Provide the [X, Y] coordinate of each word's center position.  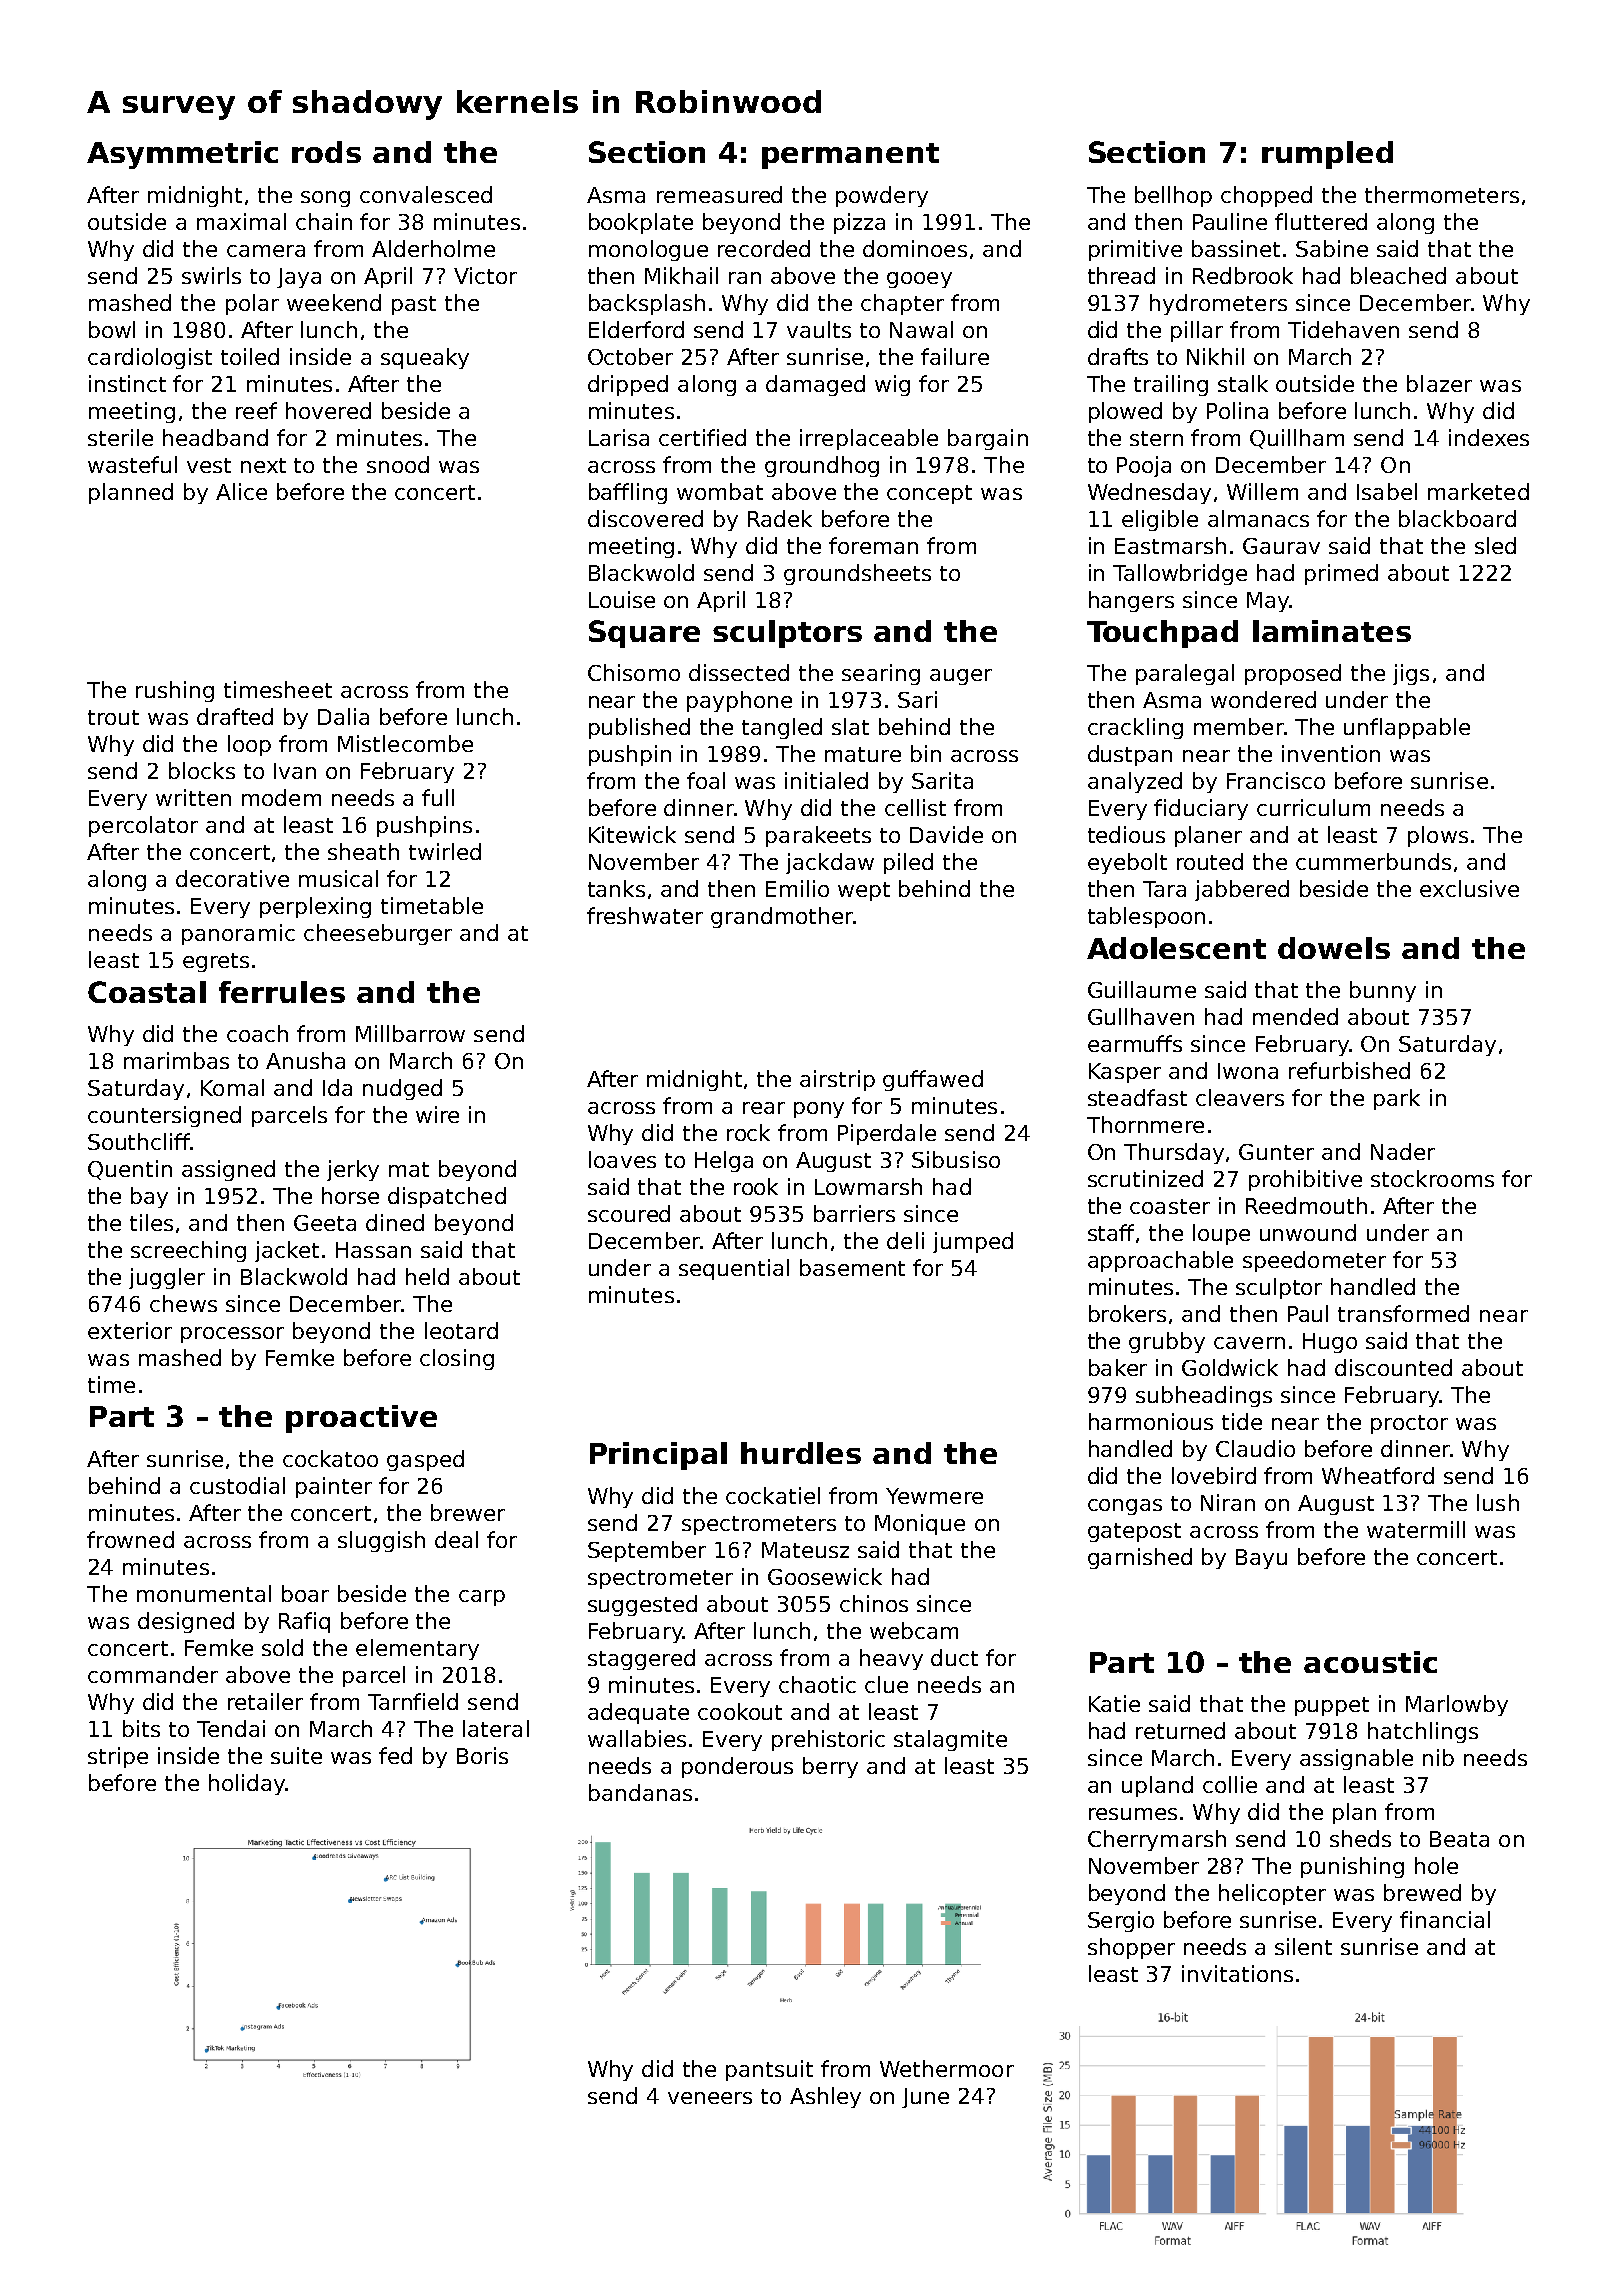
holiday [247, 1784]
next [263, 465]
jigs [1411, 674]
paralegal [1185, 674]
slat [850, 726]
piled [908, 863]
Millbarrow [410, 1033]
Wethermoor [947, 2068]
